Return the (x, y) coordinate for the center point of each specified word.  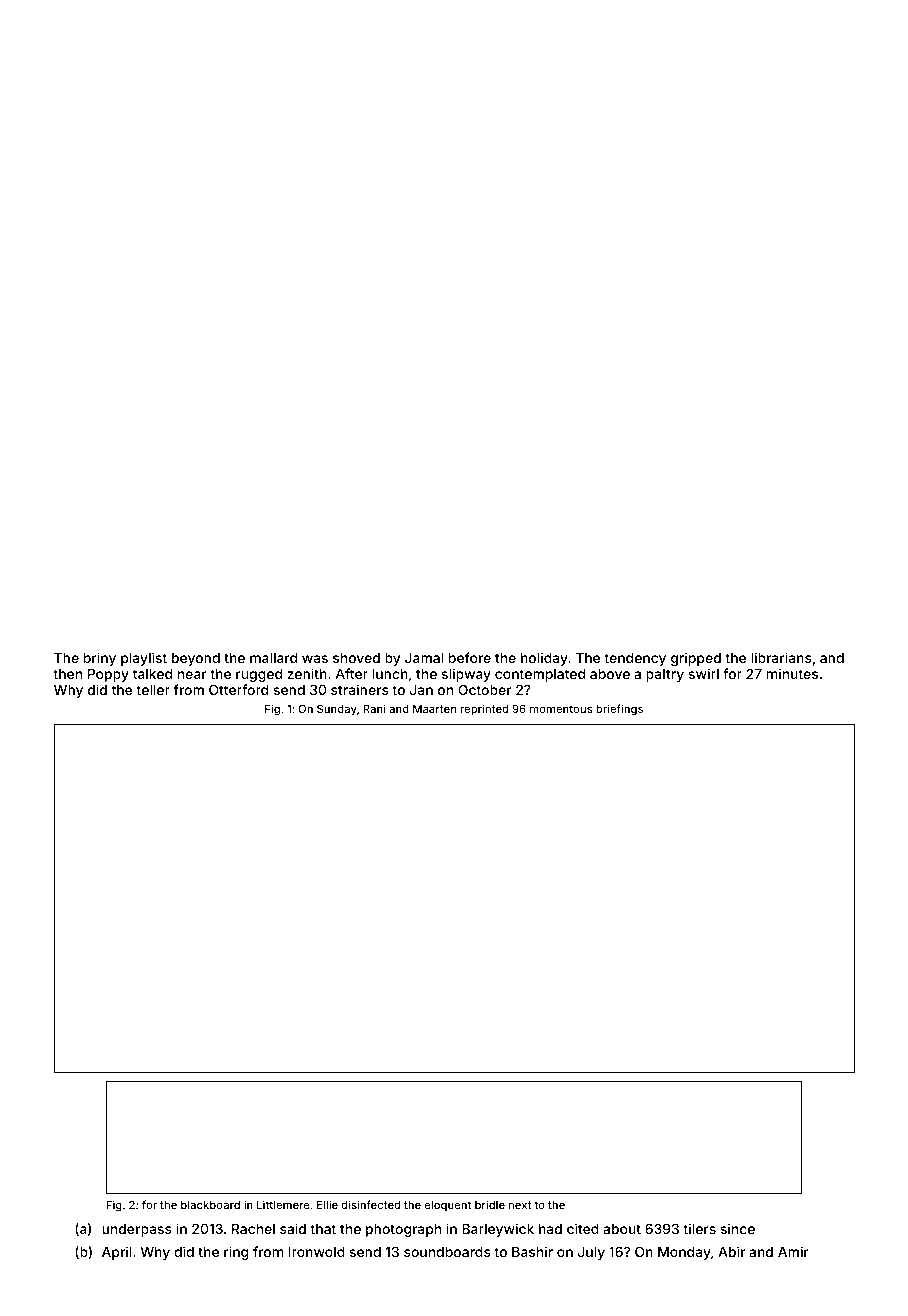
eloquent (448, 1206)
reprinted (484, 709)
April (117, 1253)
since (738, 1228)
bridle (490, 1204)
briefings (619, 710)
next (520, 1205)
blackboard (210, 1205)
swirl (704, 673)
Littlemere (283, 1204)
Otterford (238, 689)
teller (153, 690)
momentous (561, 709)
